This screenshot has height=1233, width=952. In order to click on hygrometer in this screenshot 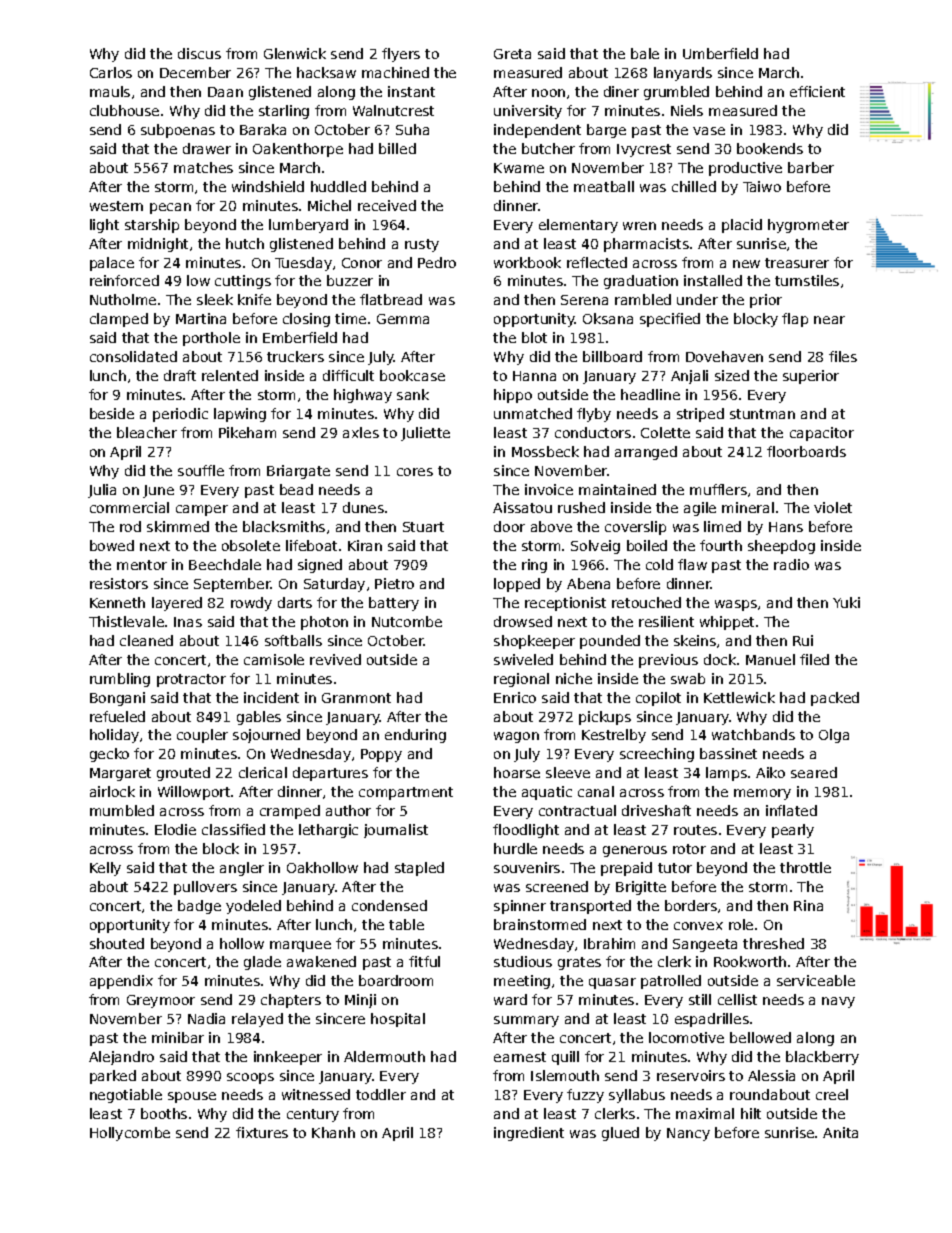, I will do `click(808, 226)`.
